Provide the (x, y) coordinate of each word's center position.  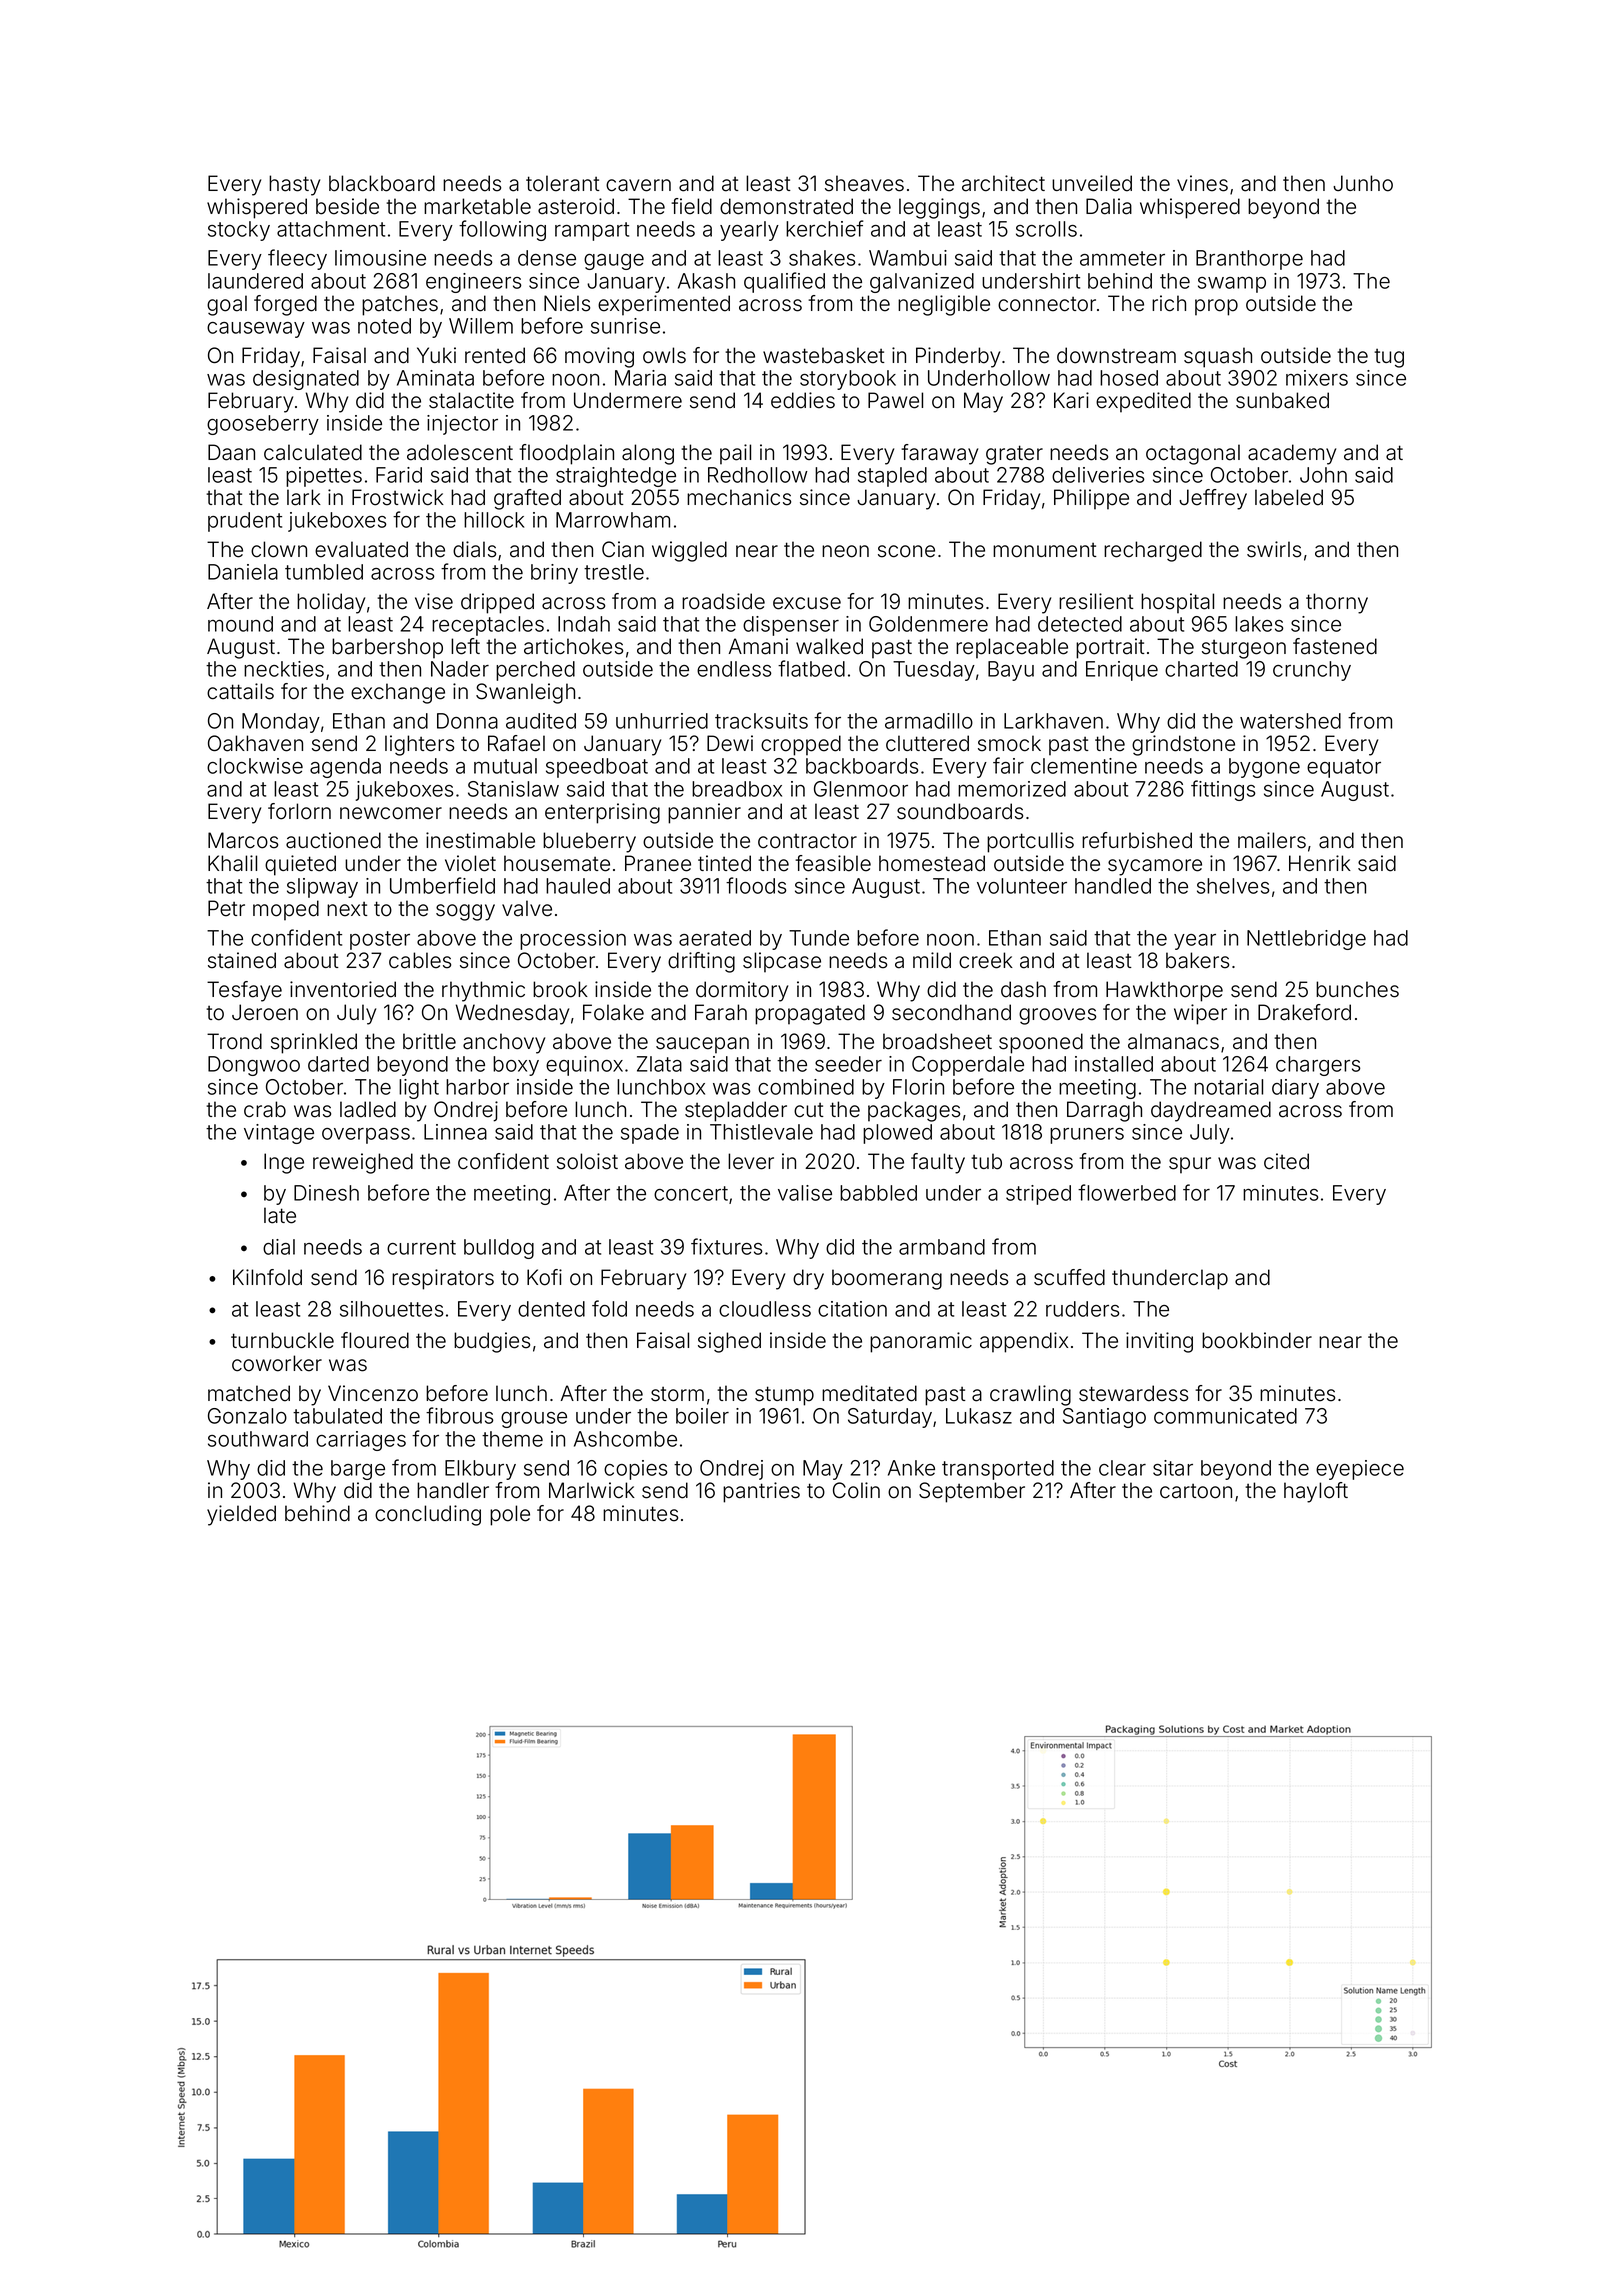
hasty (294, 185)
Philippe (1091, 499)
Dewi (730, 743)
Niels (567, 303)
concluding (428, 1515)
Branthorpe (1249, 260)
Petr (226, 908)
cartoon (1196, 1491)
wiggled (689, 551)
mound (240, 624)
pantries (761, 1492)
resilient (1096, 601)
